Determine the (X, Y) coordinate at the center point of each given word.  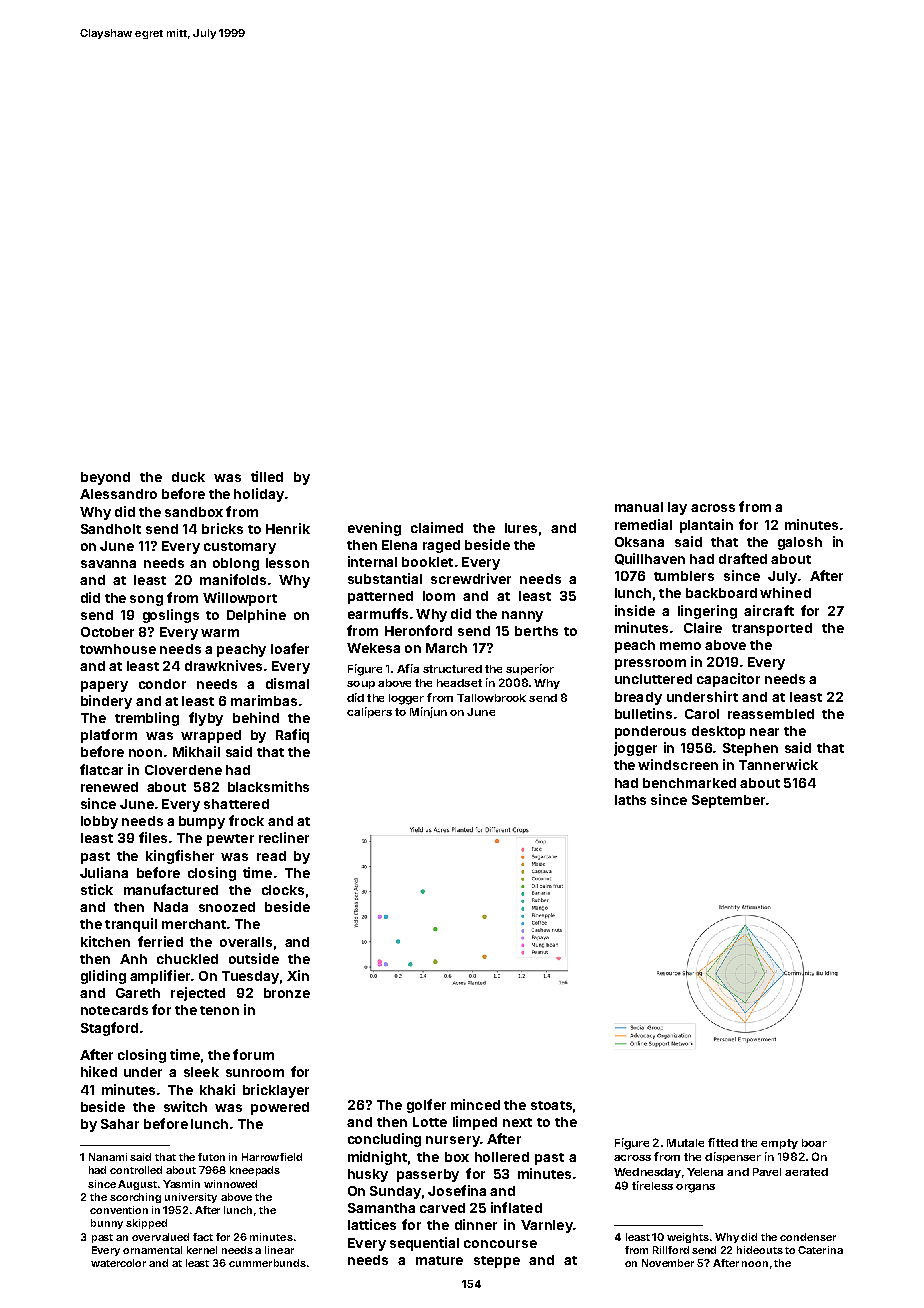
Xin (298, 975)
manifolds (233, 579)
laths (630, 800)
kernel (202, 1250)
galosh (800, 543)
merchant (194, 924)
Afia (408, 668)
